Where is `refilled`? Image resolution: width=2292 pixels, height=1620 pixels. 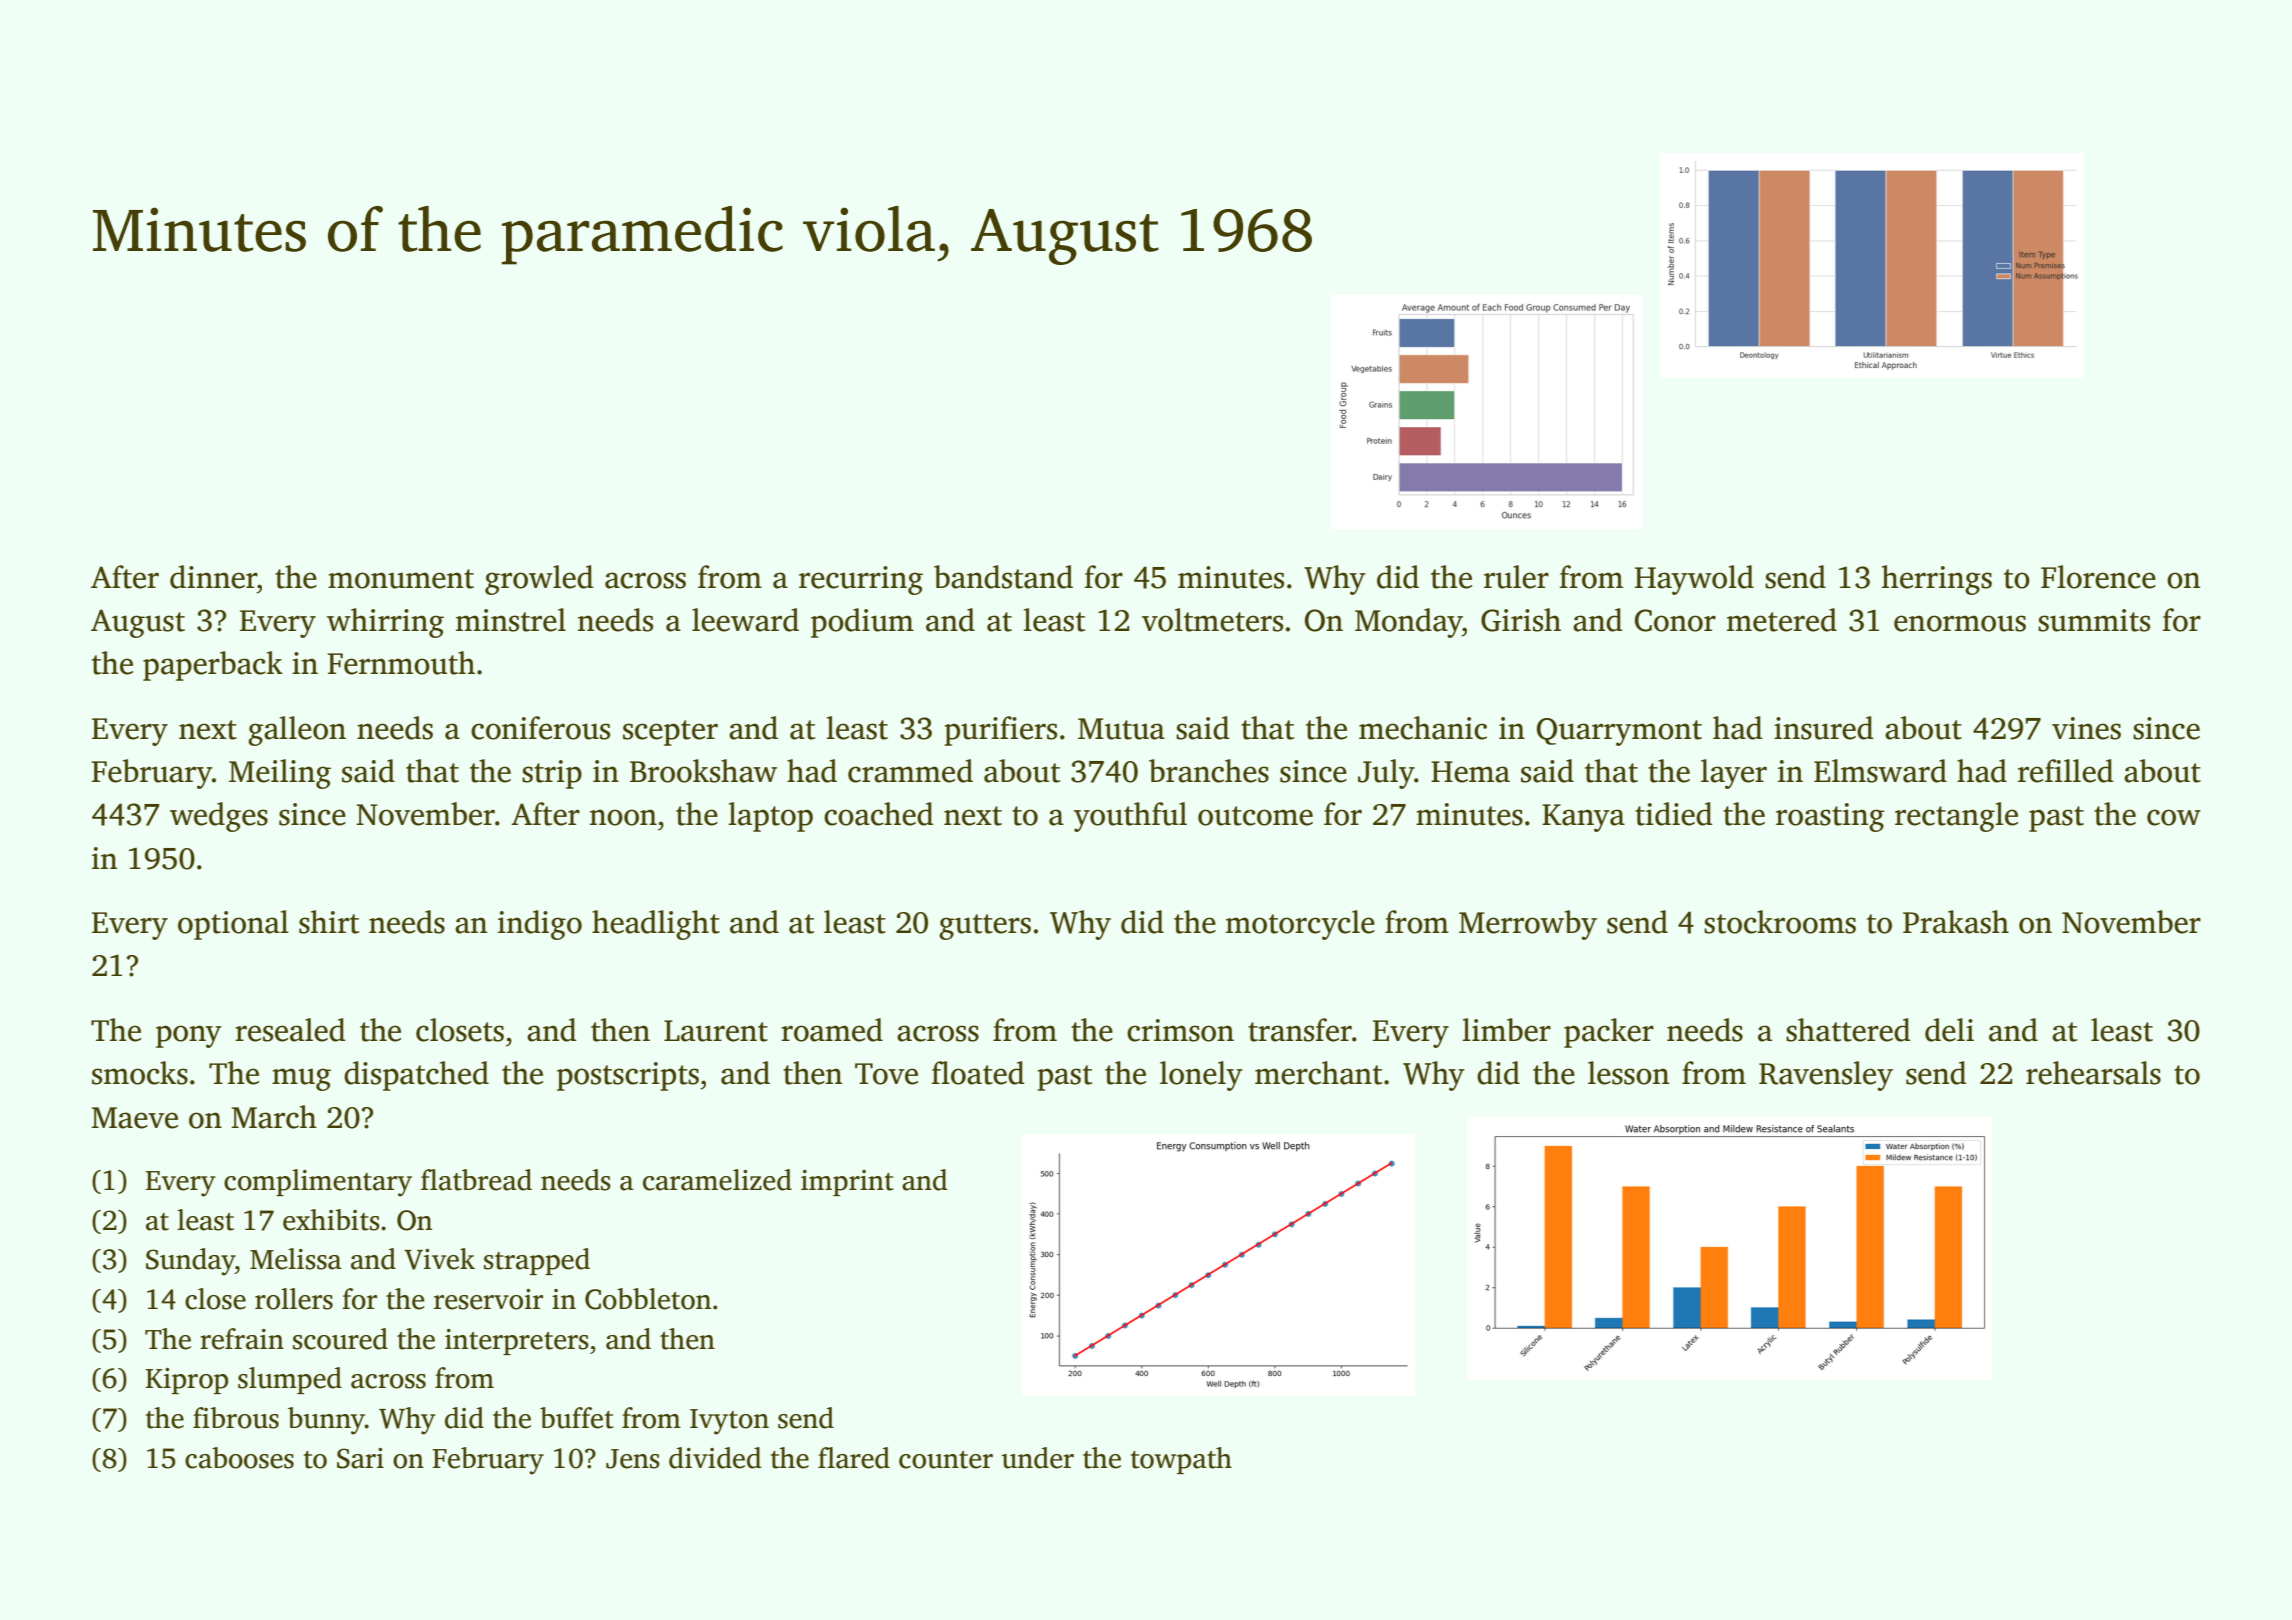
refilled is located at coordinates (2066, 771).
